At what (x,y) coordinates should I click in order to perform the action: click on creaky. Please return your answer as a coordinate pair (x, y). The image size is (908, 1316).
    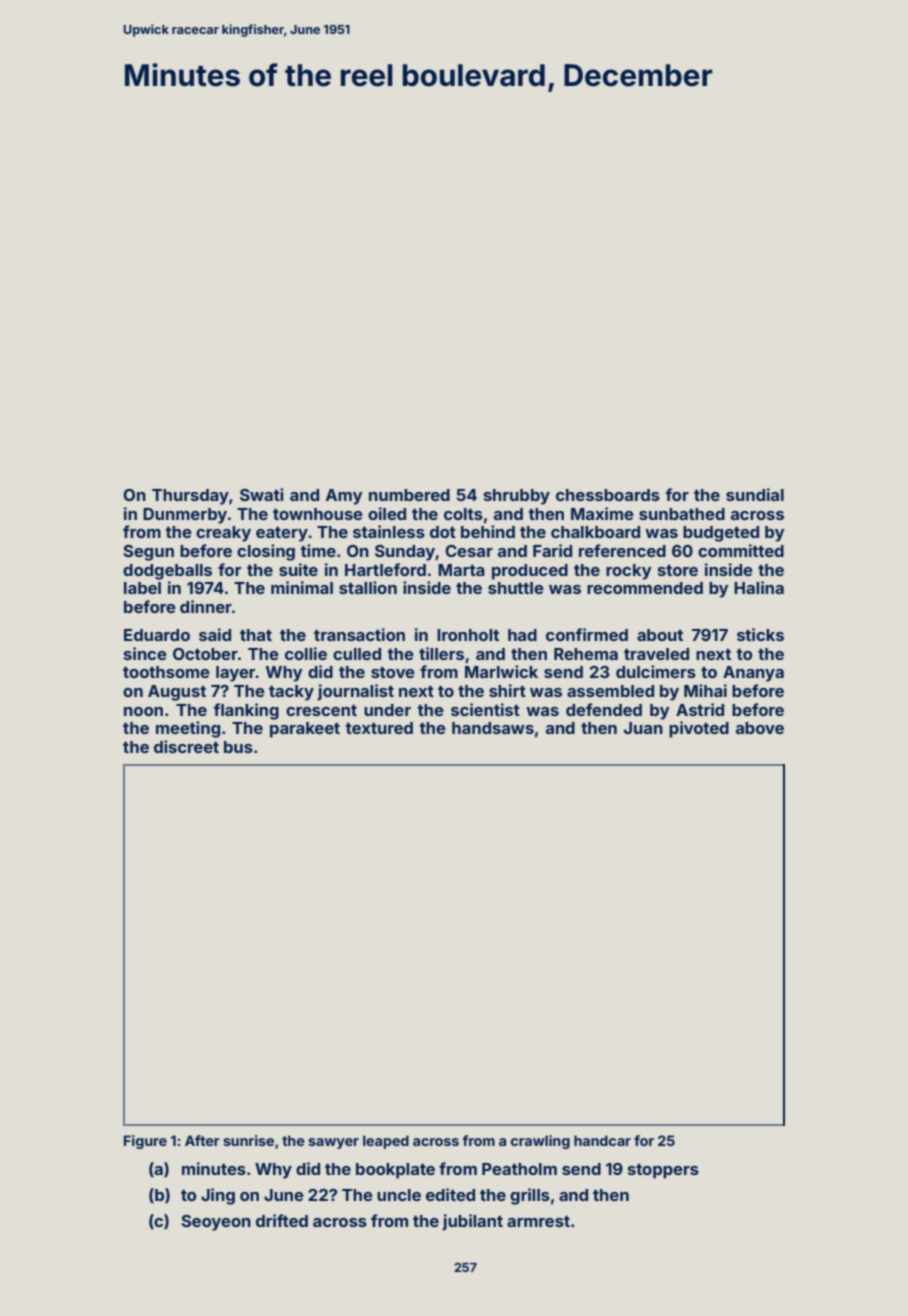
    Looking at the image, I should click on (223, 534).
